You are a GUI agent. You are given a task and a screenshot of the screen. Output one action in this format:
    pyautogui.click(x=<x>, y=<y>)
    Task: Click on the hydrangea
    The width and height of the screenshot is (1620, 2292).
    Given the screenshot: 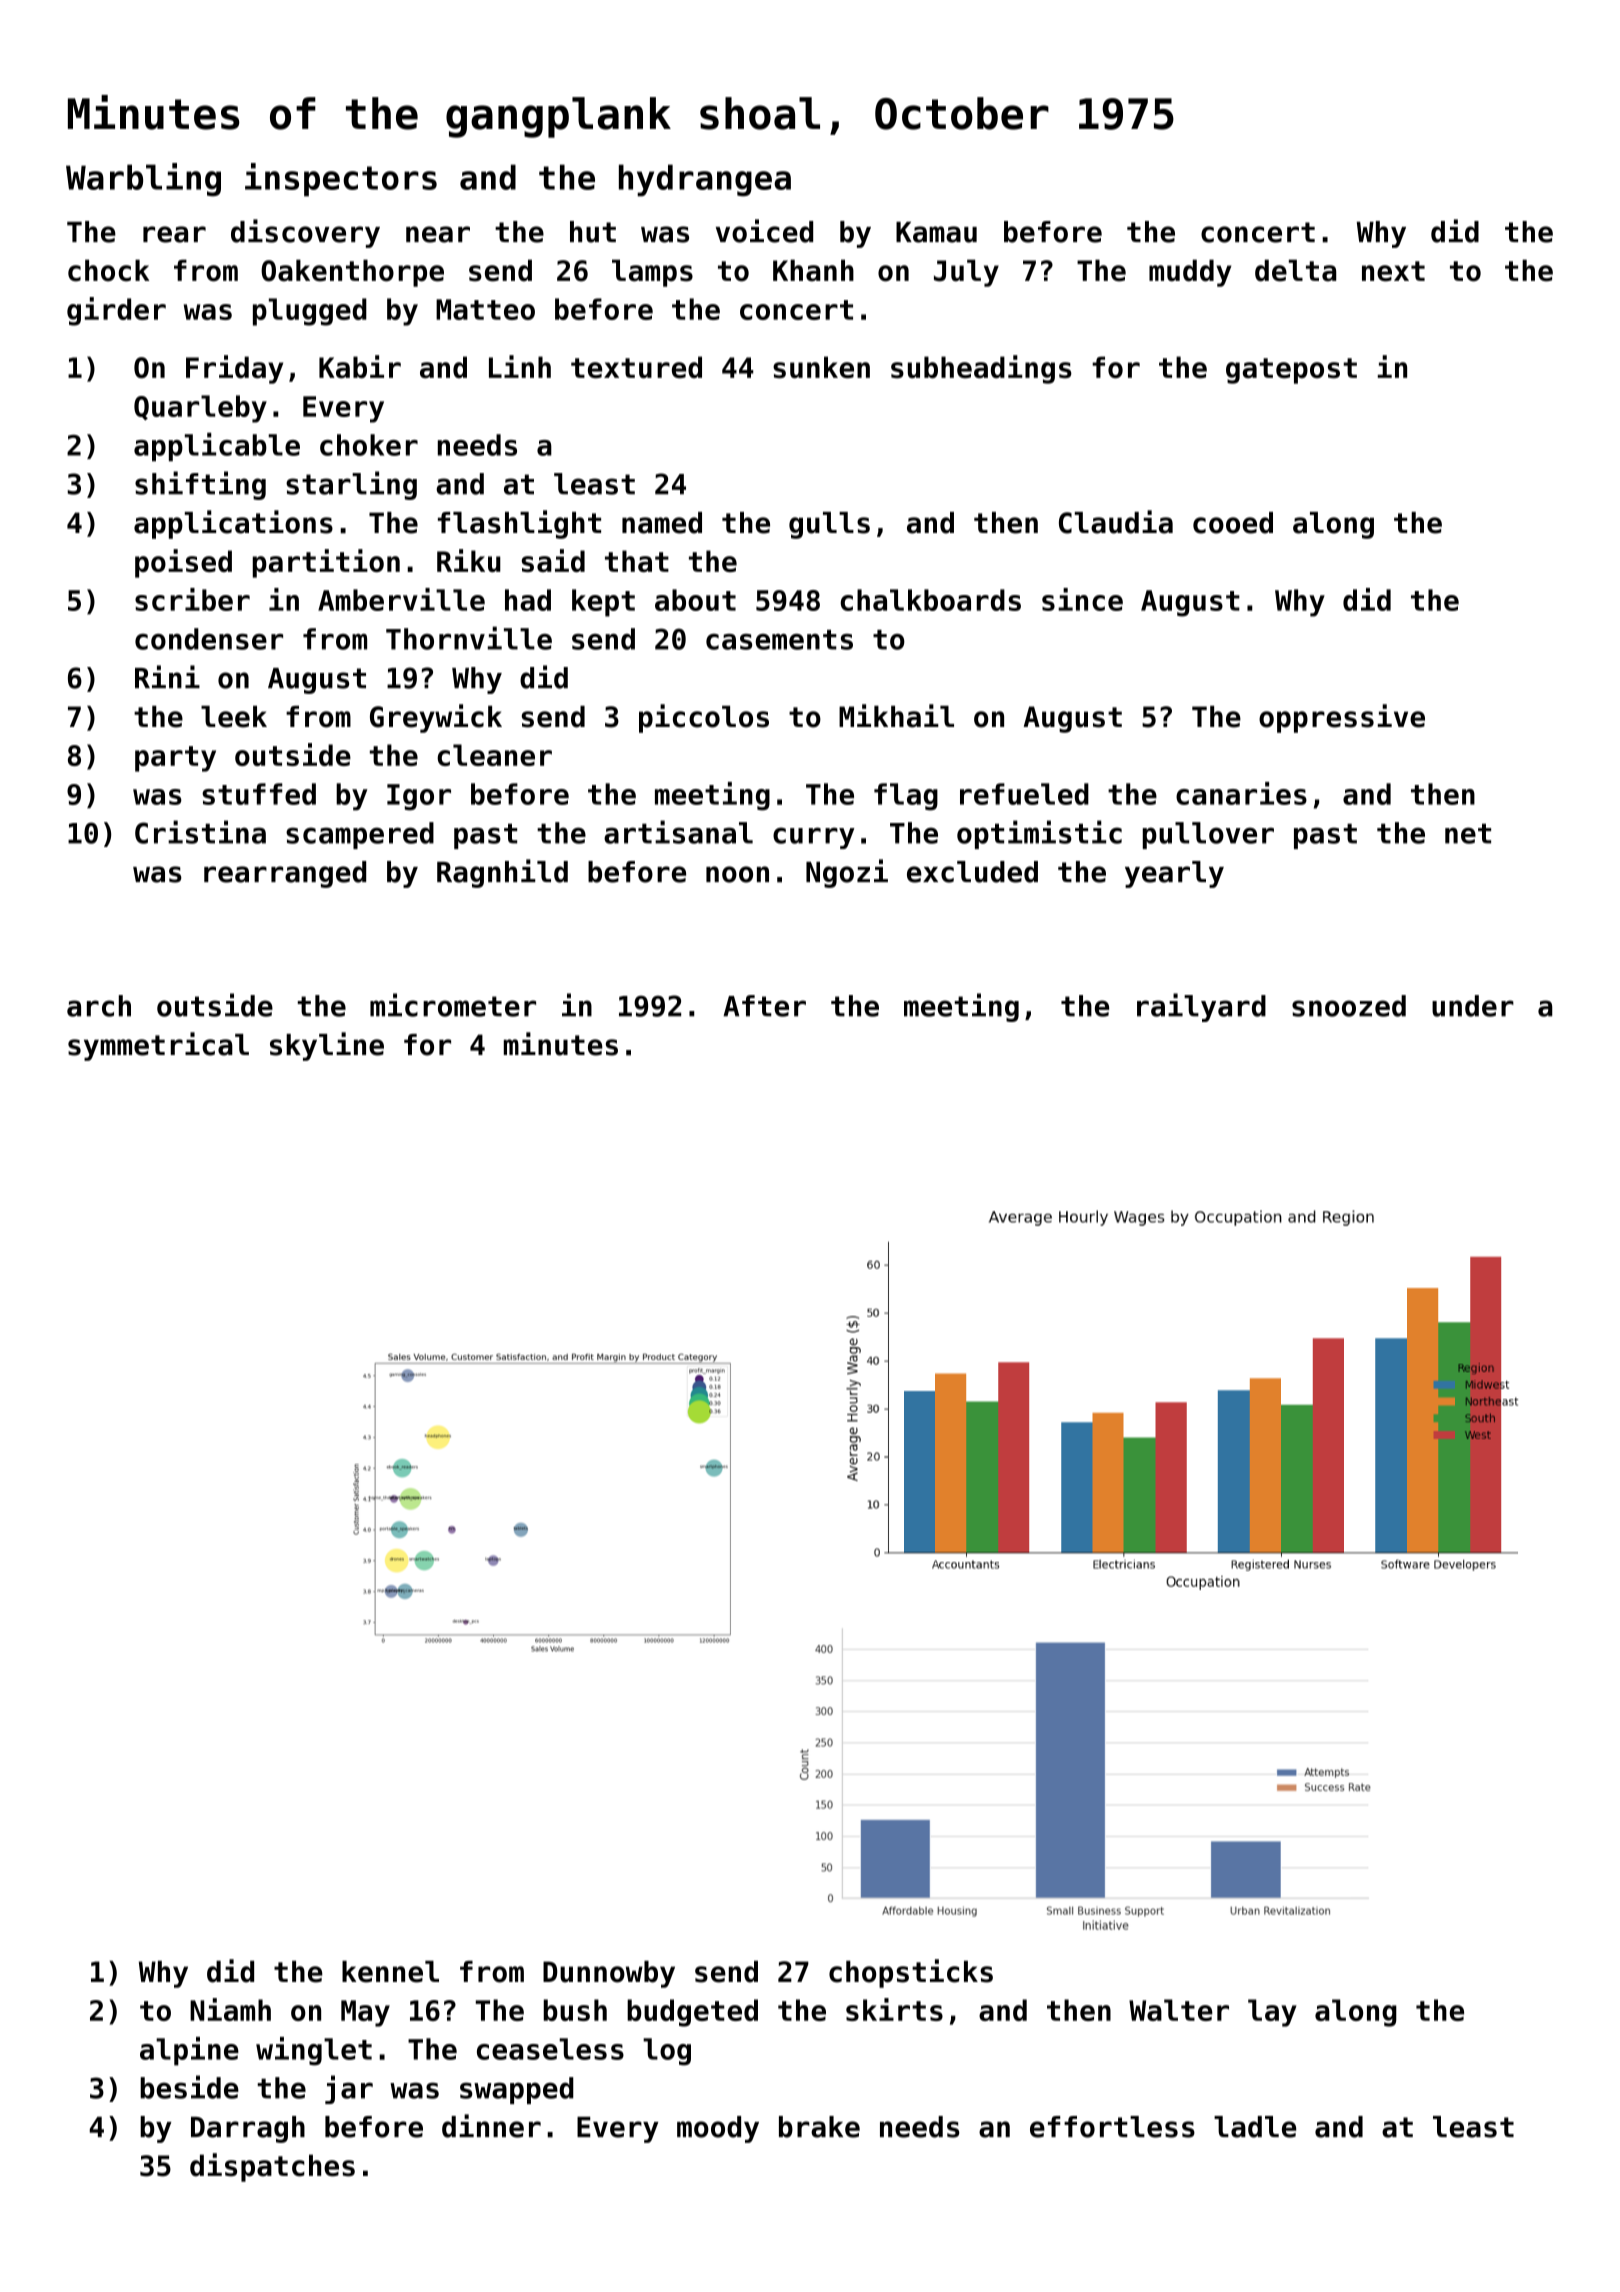 What is the action you would take?
    pyautogui.click(x=705, y=180)
